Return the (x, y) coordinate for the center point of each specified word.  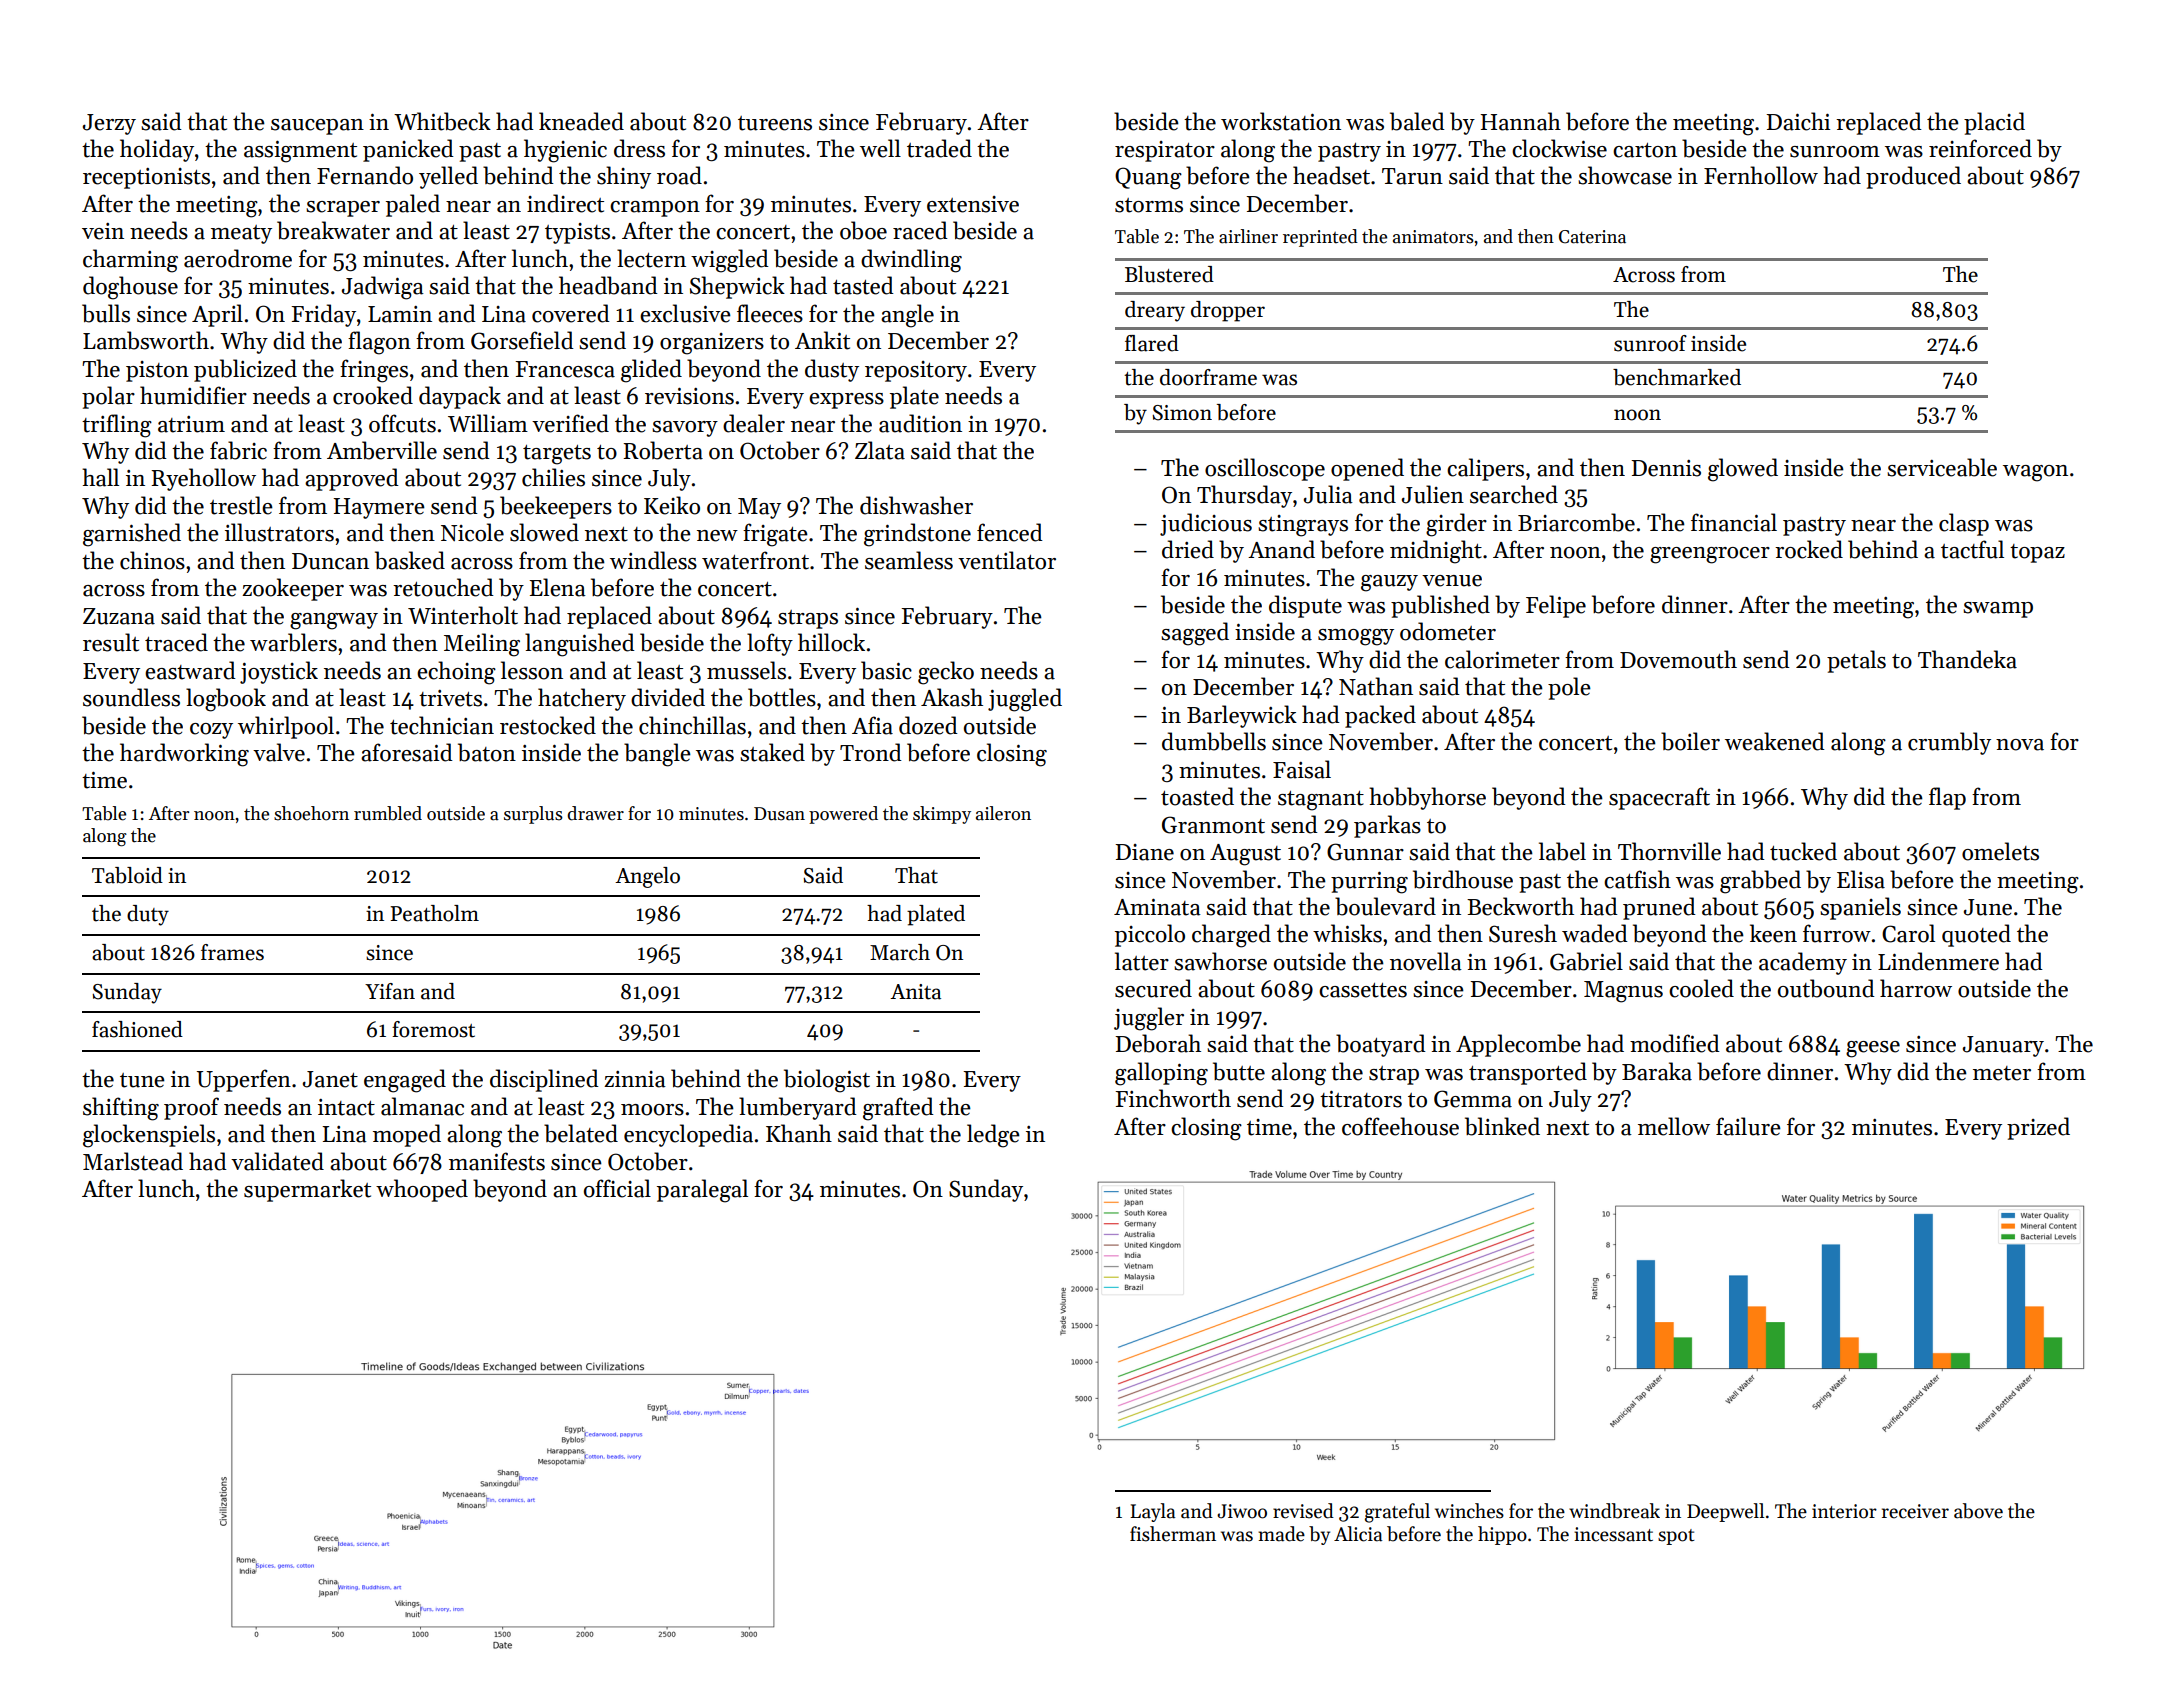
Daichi (1798, 121)
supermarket (307, 1190)
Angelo (647, 877)
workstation (1281, 121)
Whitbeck (442, 121)
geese (1873, 1049)
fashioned (137, 1029)
